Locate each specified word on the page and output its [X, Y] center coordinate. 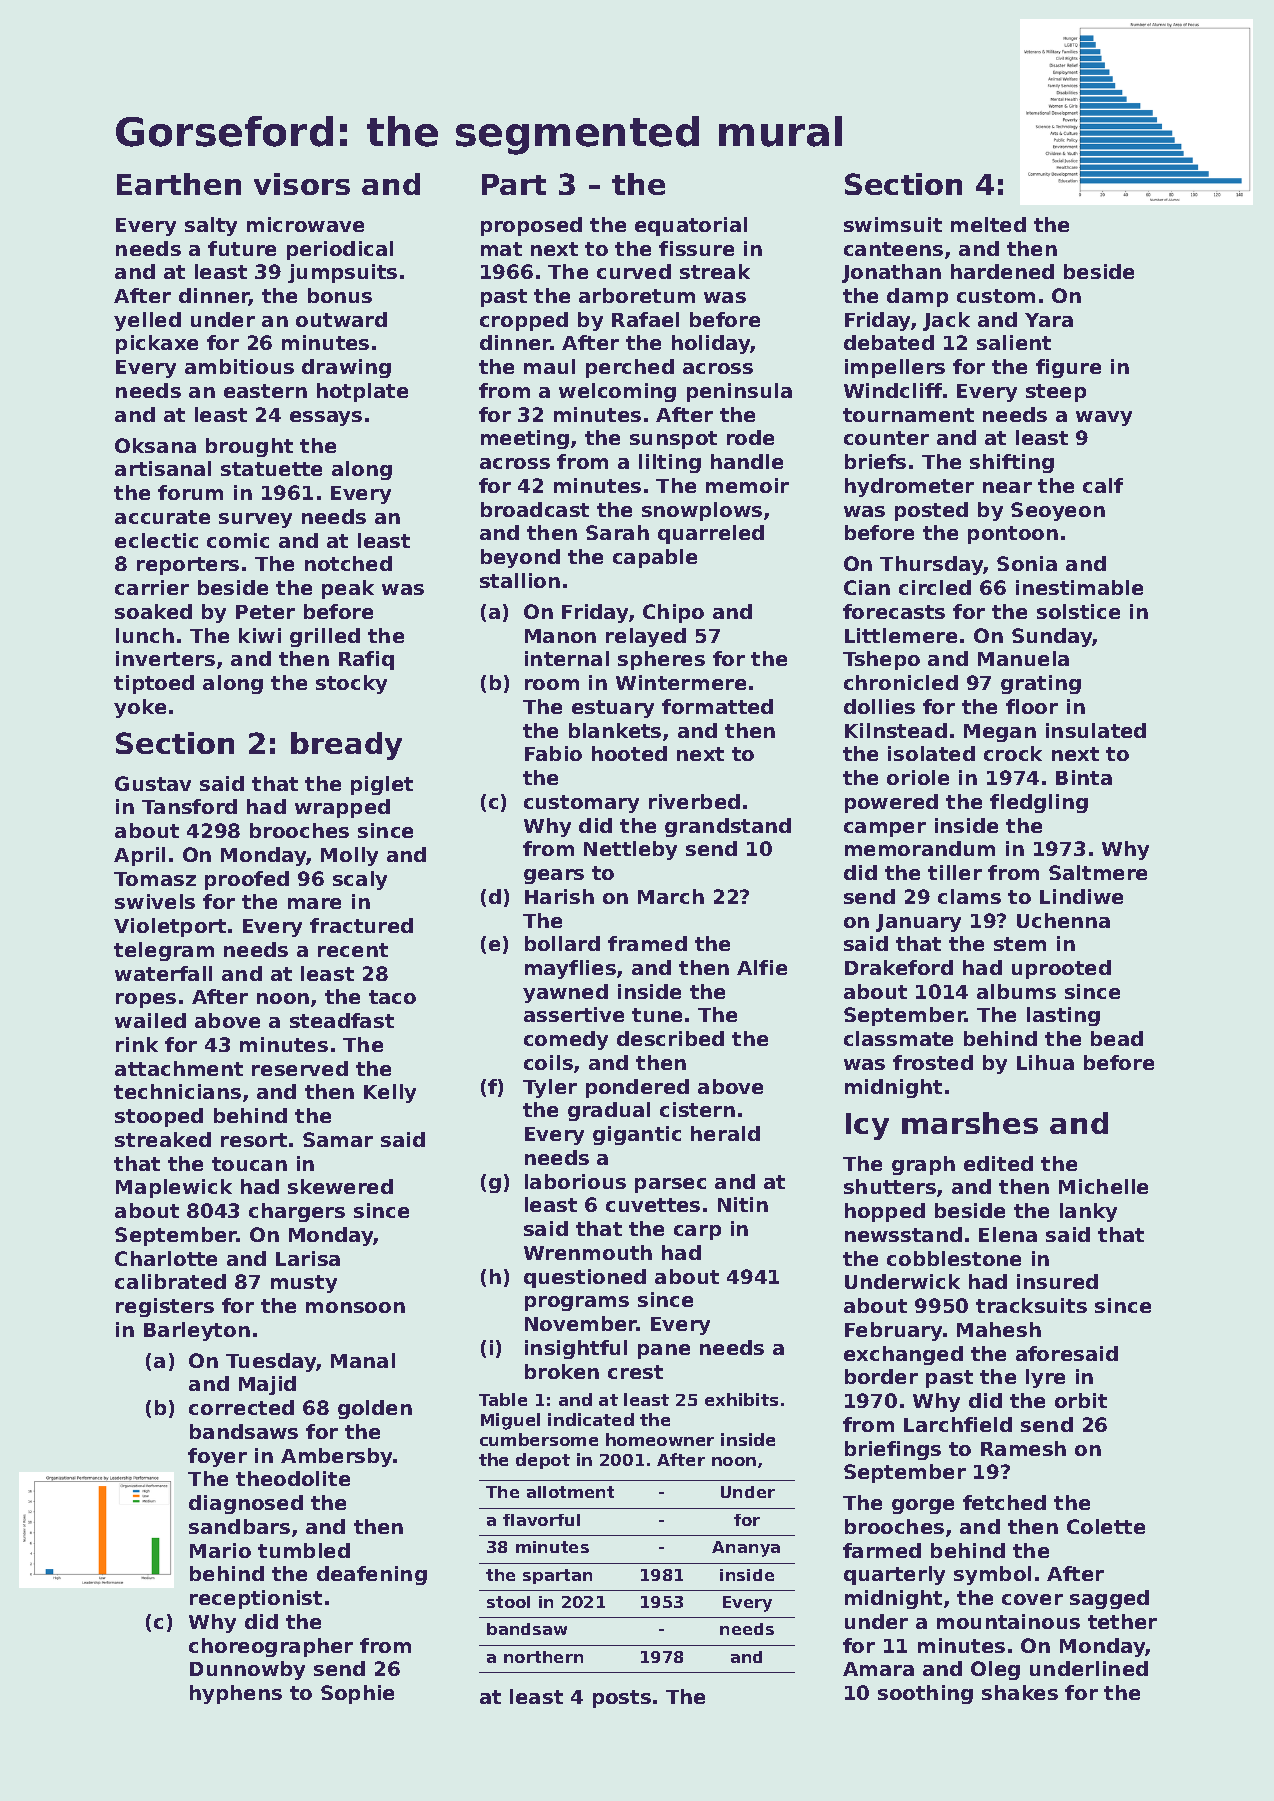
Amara [878, 1669]
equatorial [691, 226]
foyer [217, 1457]
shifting [1012, 463]
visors [302, 184]
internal [567, 658]
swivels [155, 901]
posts [622, 1699]
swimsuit [893, 224]
